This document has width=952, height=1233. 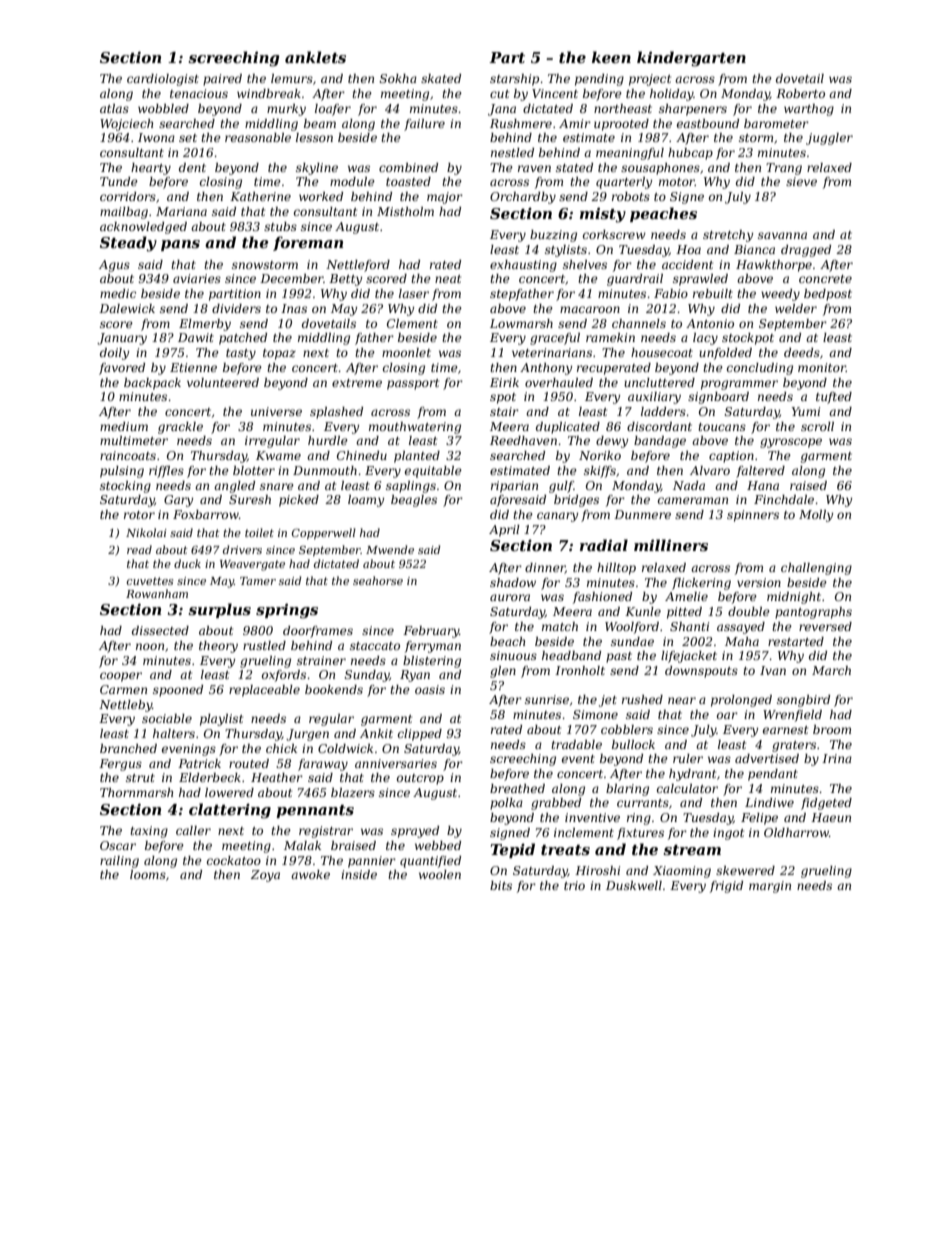 What do you see at coordinates (415, 832) in the document?
I see `sprayed` at bounding box center [415, 832].
